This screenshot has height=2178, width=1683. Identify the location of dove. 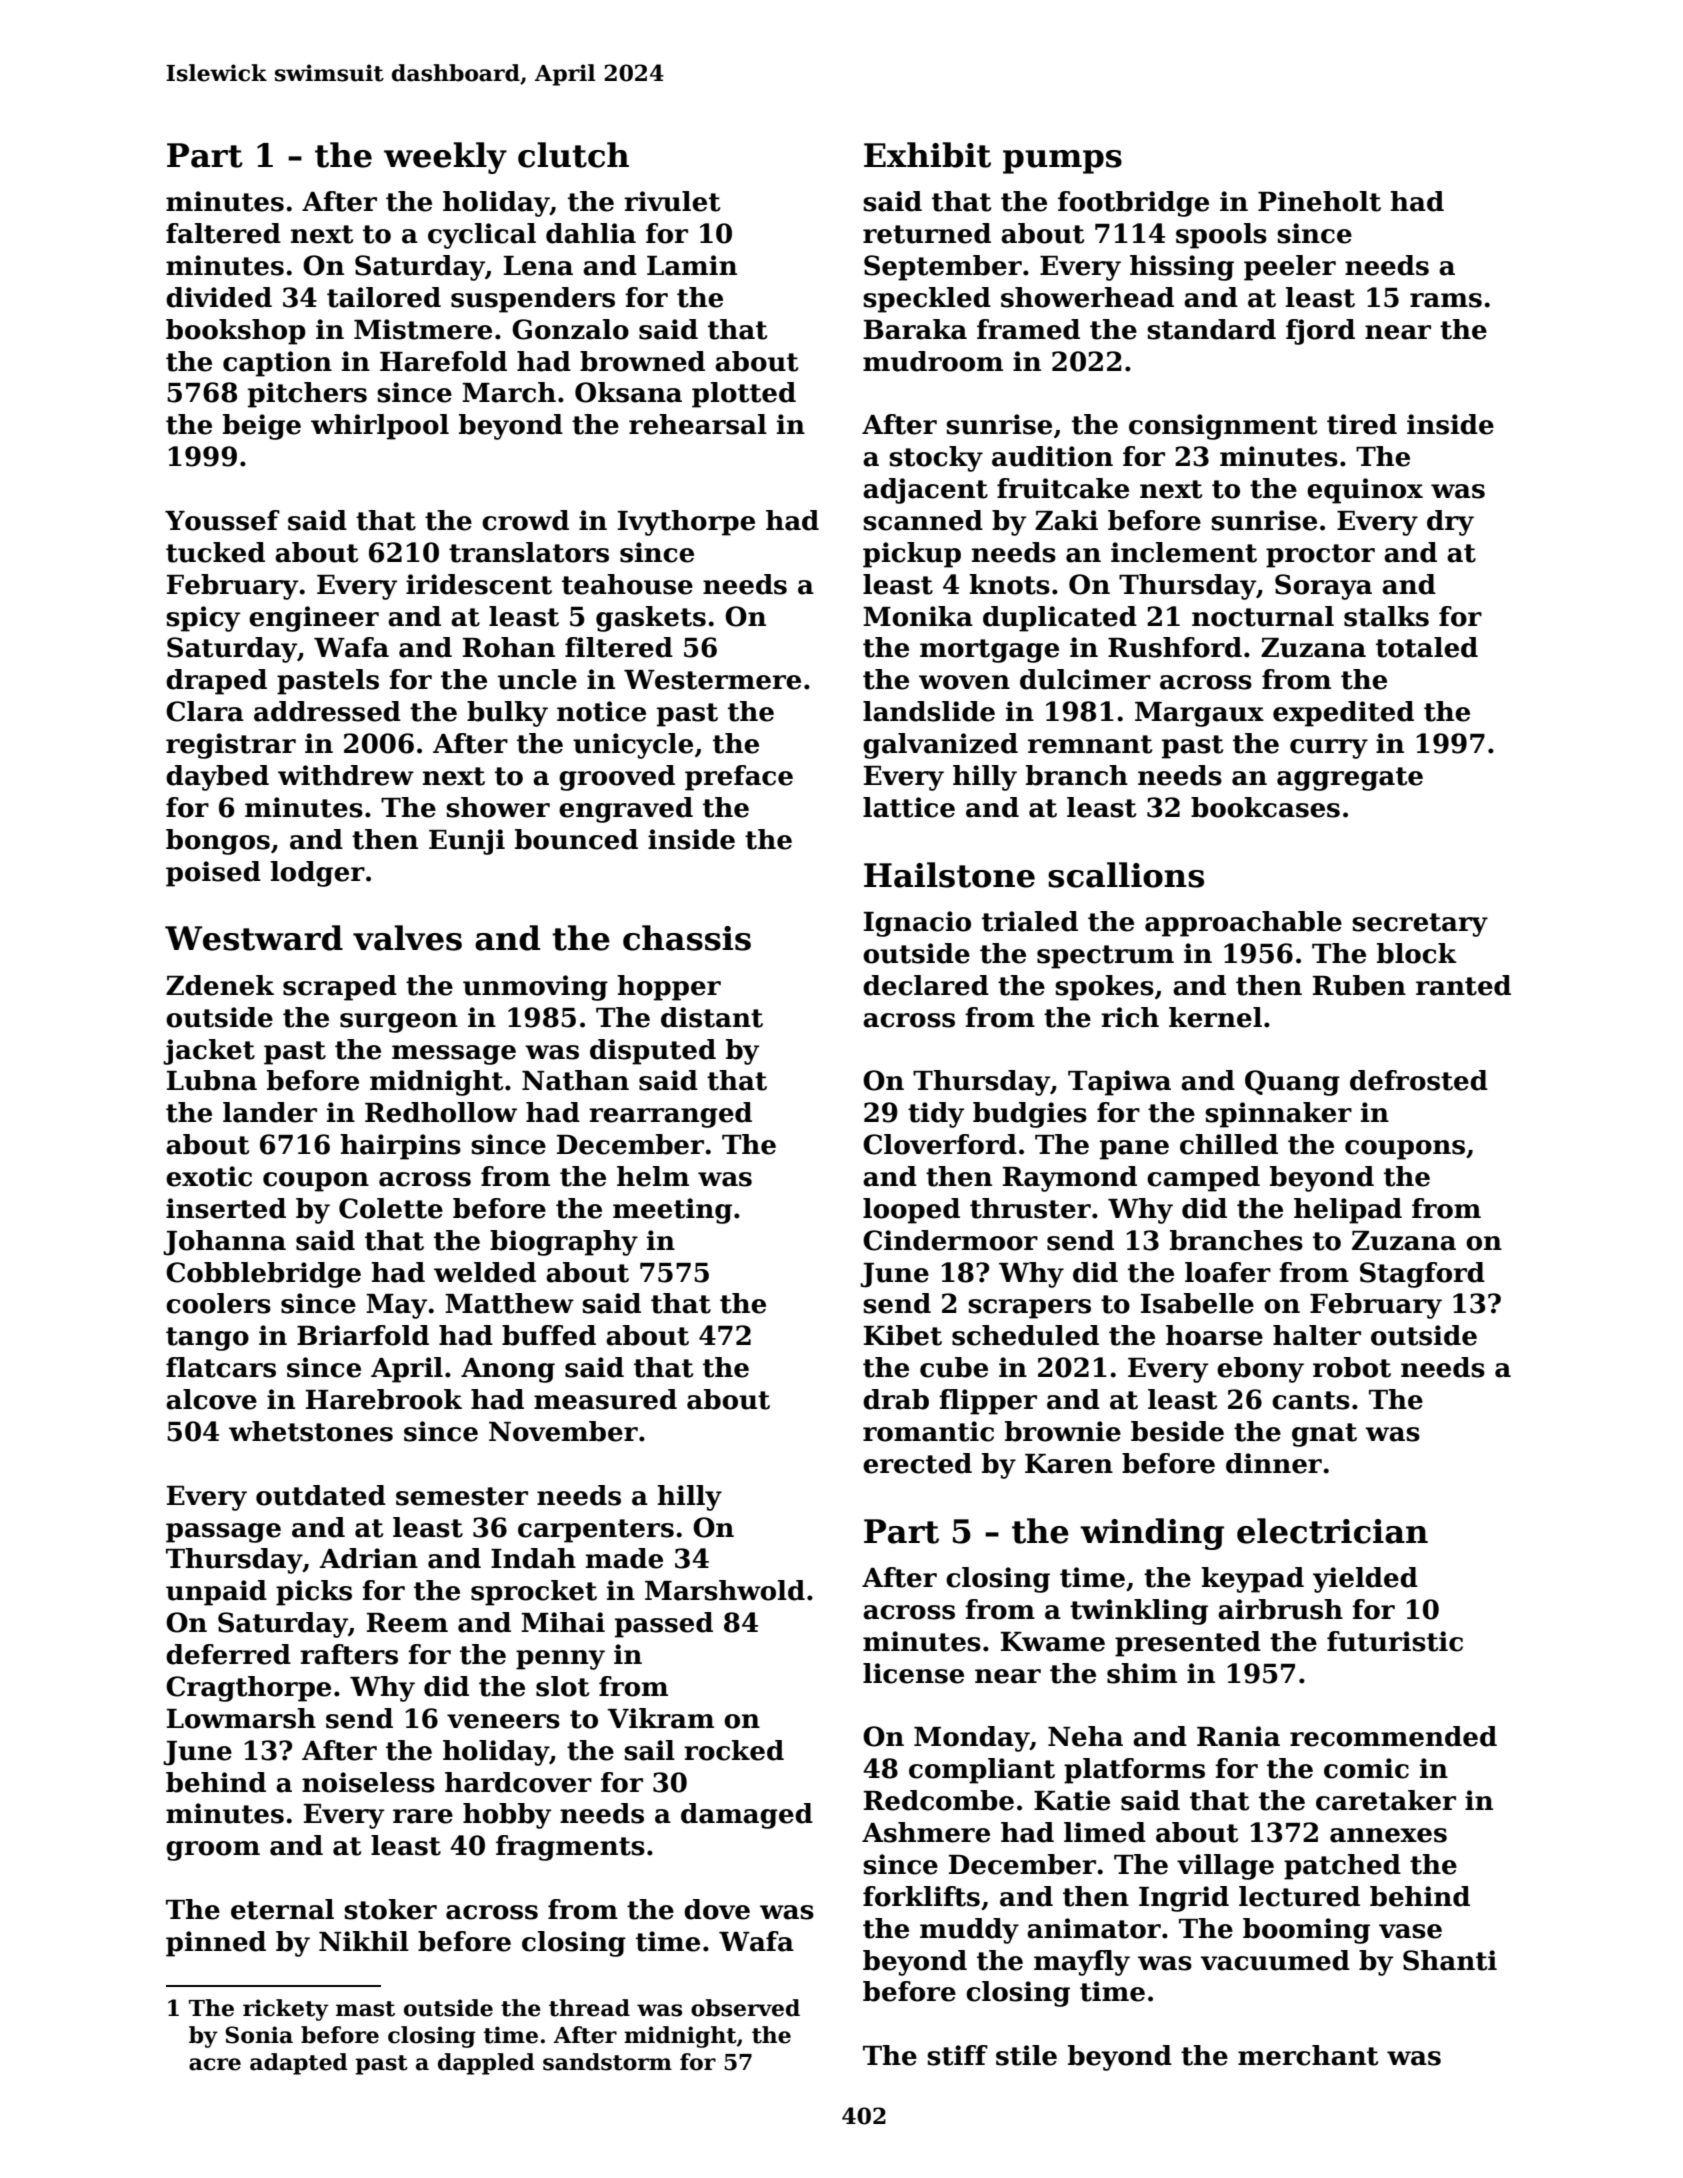
(717, 1909).
